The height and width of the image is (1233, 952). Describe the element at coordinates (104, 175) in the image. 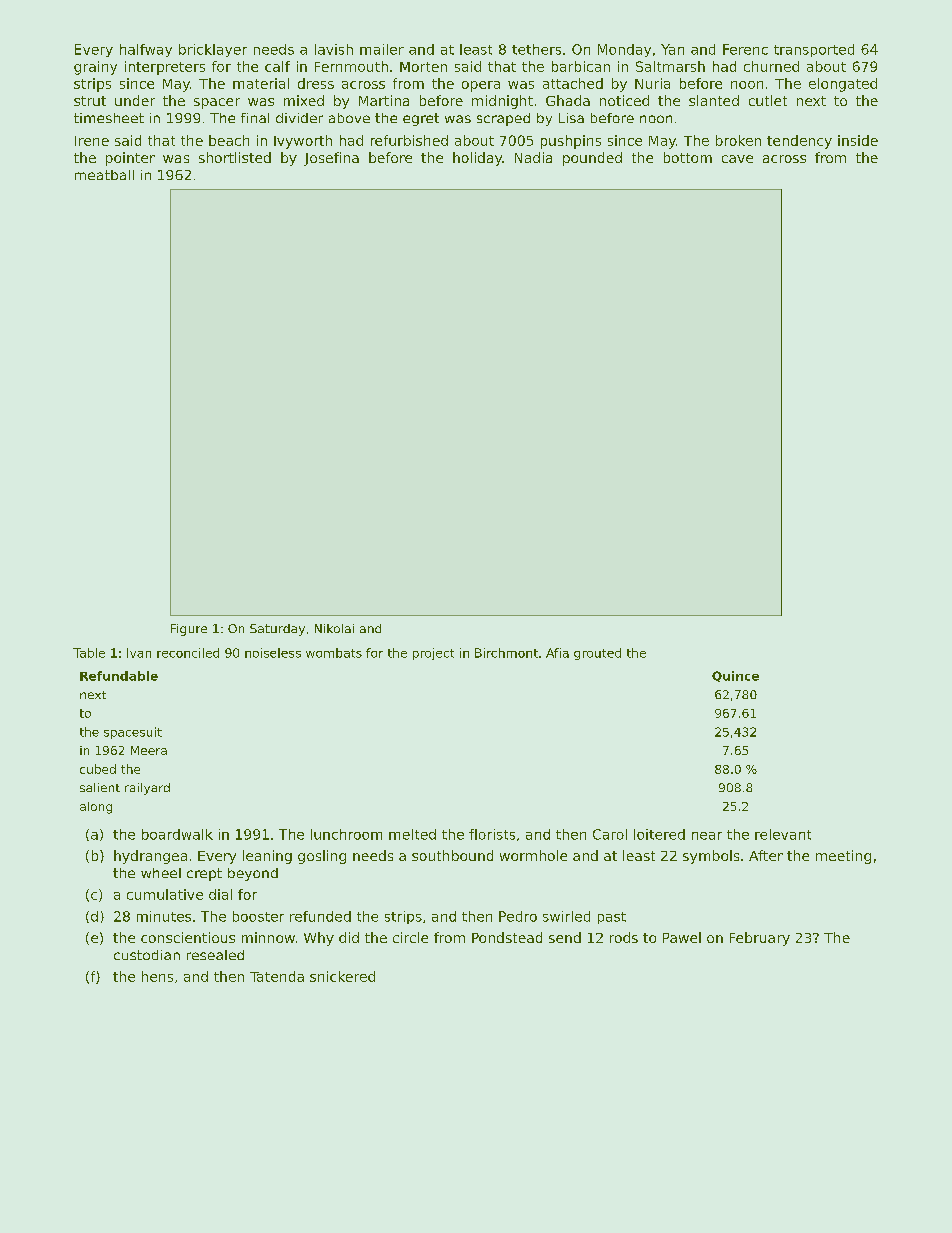

I see `meatball` at that location.
